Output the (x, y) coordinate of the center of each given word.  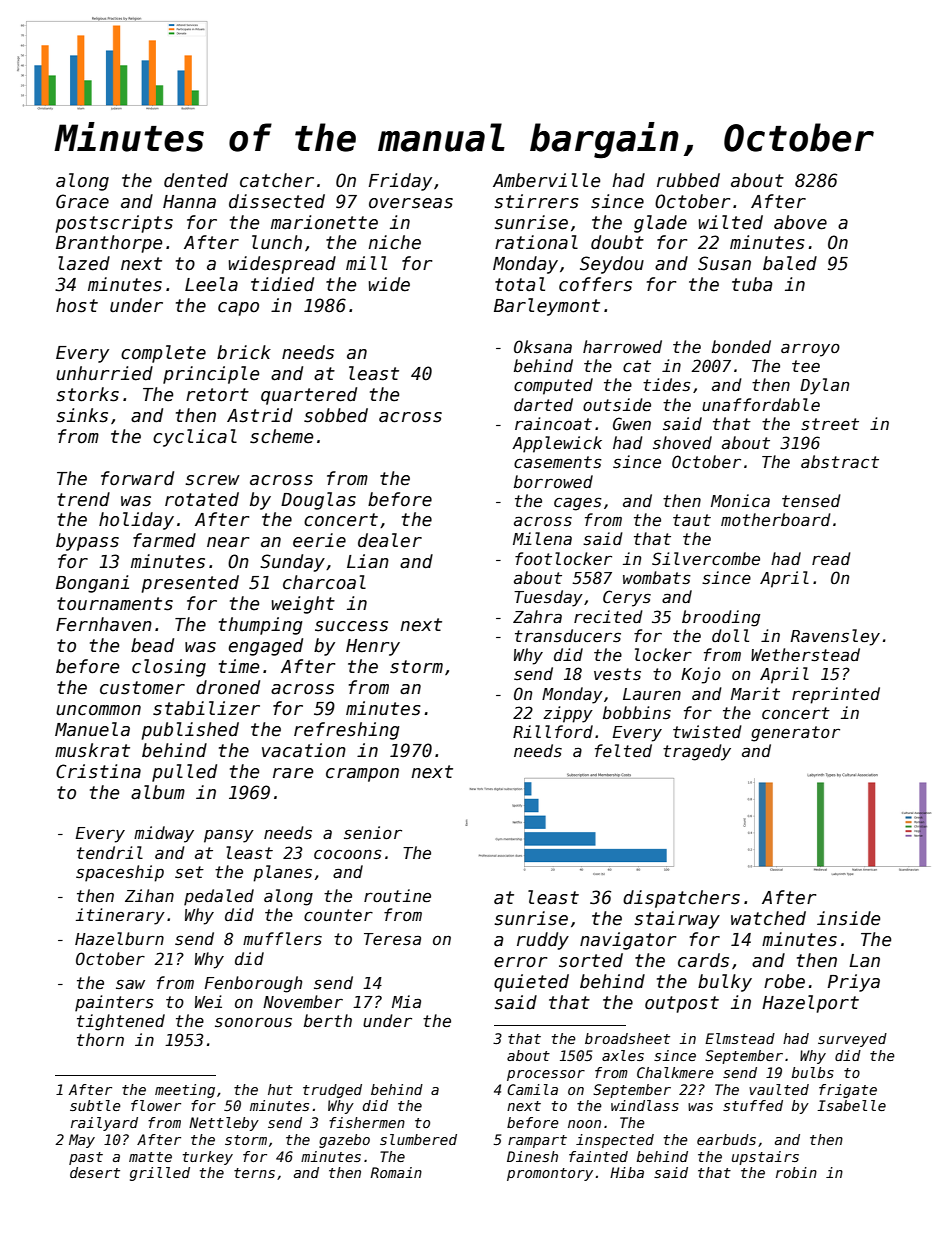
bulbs (812, 1072)
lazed (84, 263)
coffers (595, 284)
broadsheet (627, 1038)
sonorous (253, 1022)
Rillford (553, 731)
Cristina (98, 771)
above (800, 222)
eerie (319, 540)
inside (848, 918)
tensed (811, 501)
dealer (390, 540)
